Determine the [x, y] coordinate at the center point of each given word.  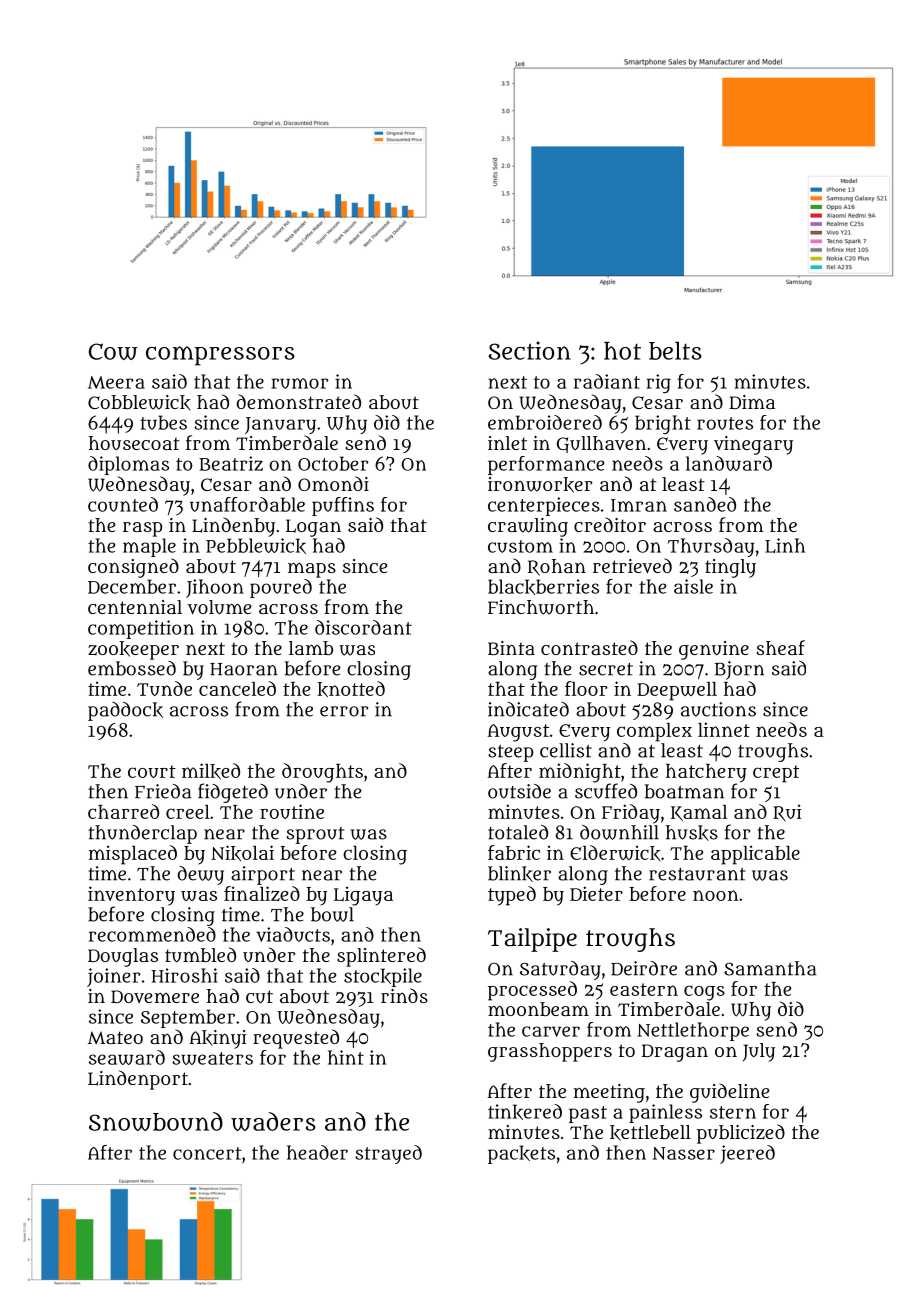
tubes [163, 422]
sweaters [212, 1058]
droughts [322, 773]
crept [776, 774]
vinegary [753, 445]
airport [263, 875]
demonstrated [299, 401]
